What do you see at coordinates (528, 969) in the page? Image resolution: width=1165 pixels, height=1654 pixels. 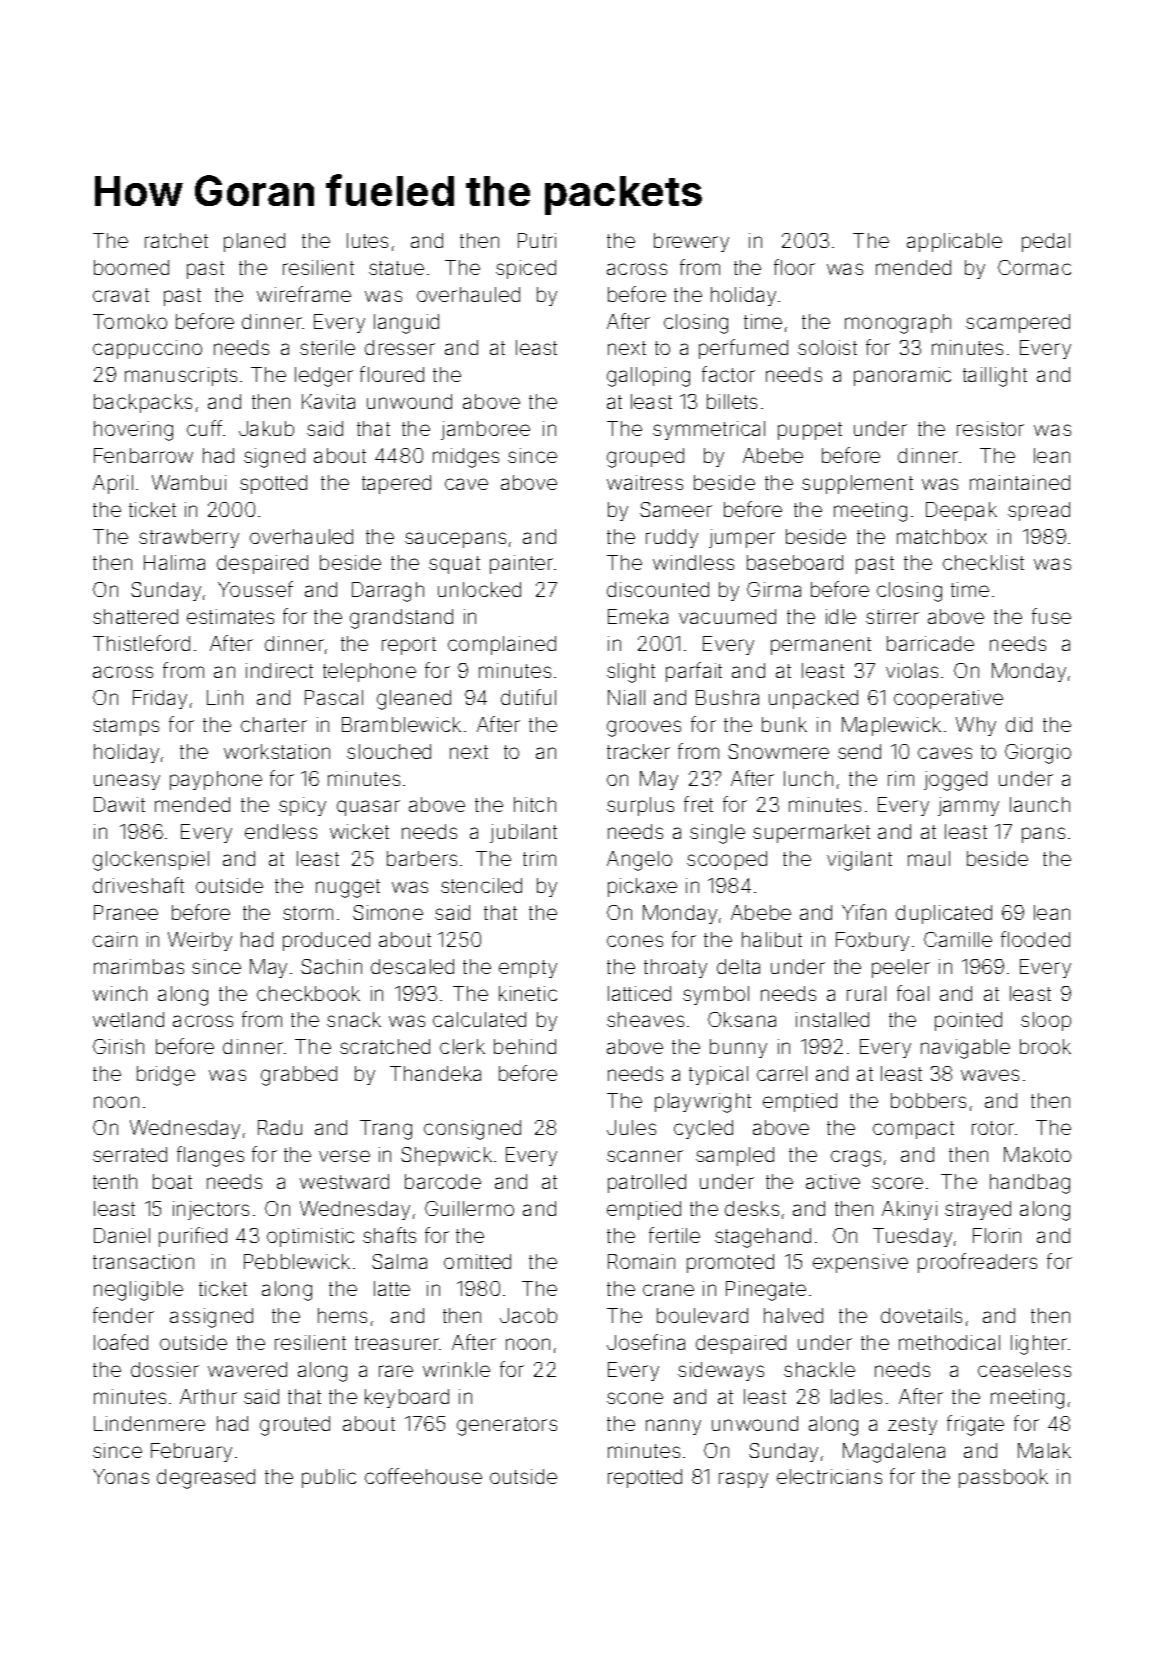 I see `empty` at bounding box center [528, 969].
